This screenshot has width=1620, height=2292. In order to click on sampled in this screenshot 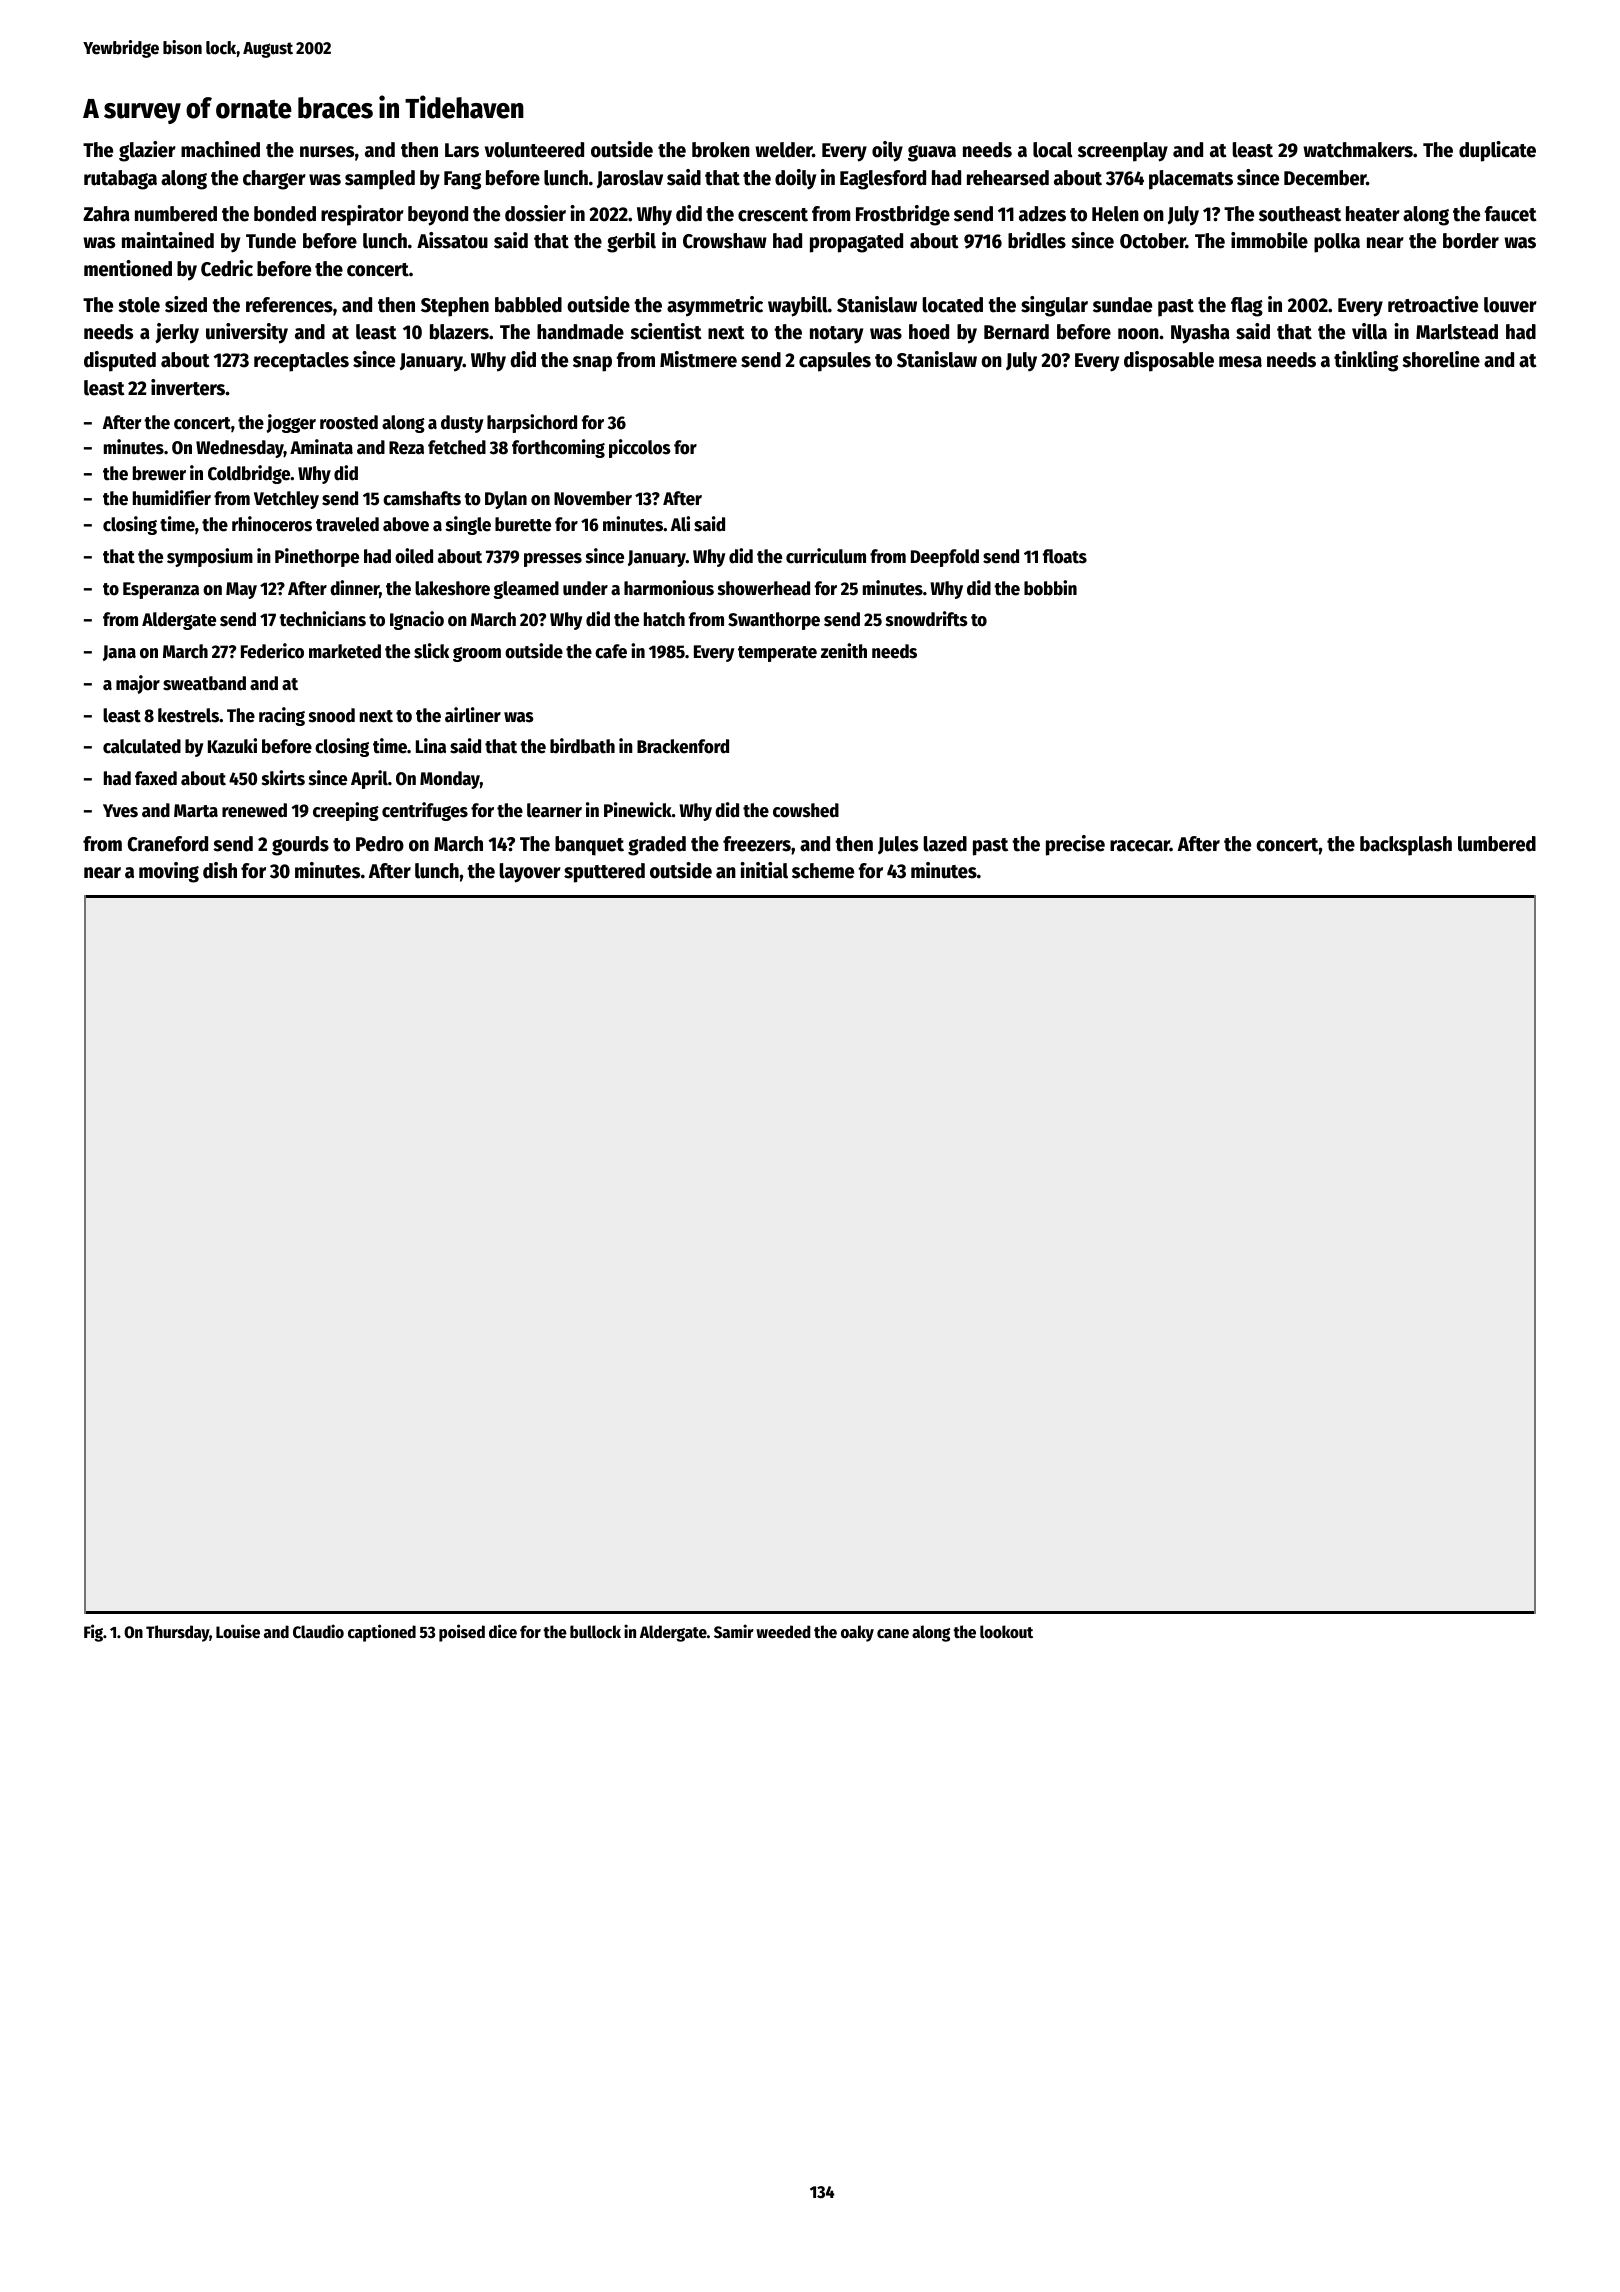, I will do `click(380, 180)`.
